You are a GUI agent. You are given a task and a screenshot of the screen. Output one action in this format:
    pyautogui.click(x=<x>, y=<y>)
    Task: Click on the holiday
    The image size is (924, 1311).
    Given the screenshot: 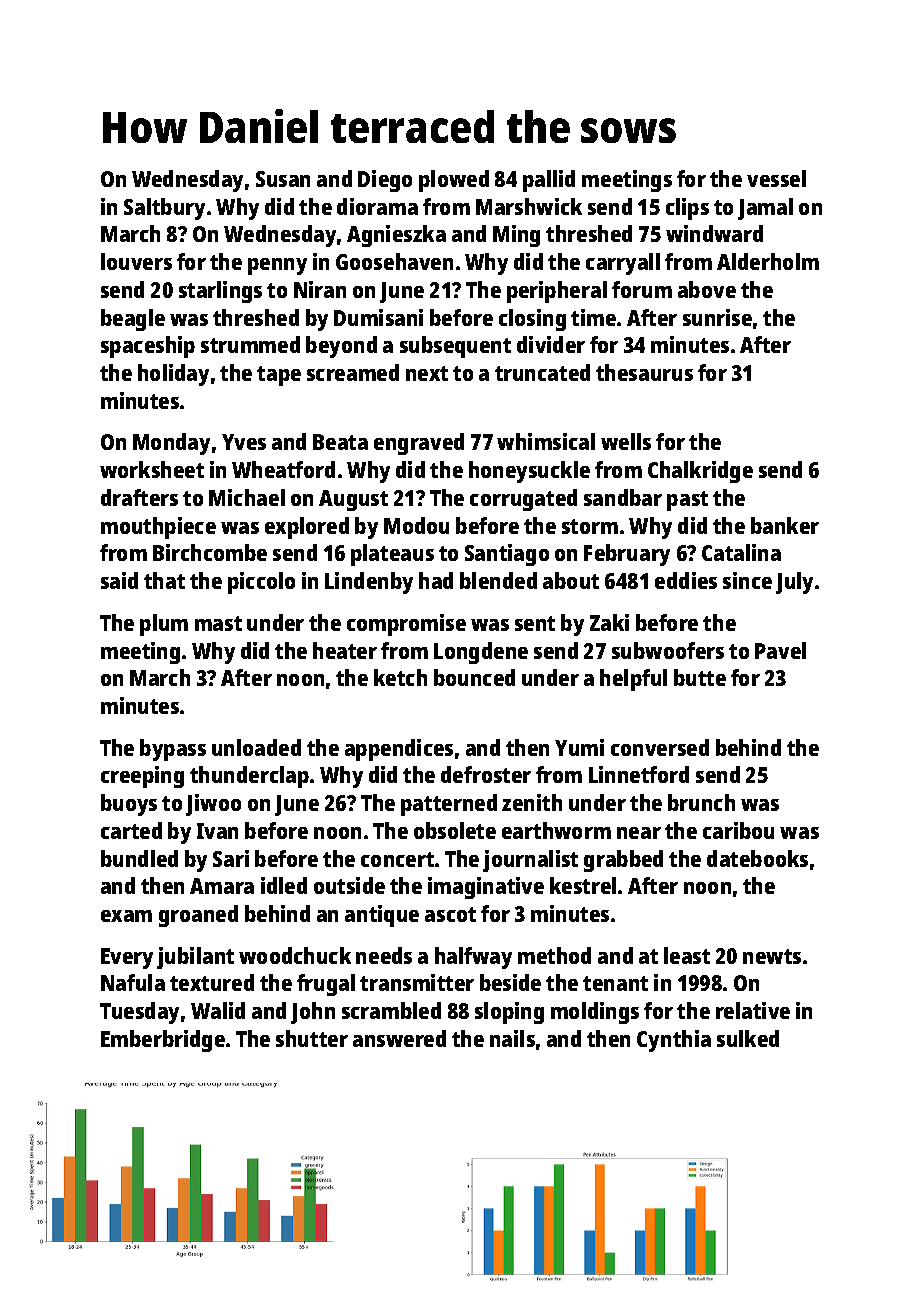 What is the action you would take?
    pyautogui.click(x=173, y=375)
